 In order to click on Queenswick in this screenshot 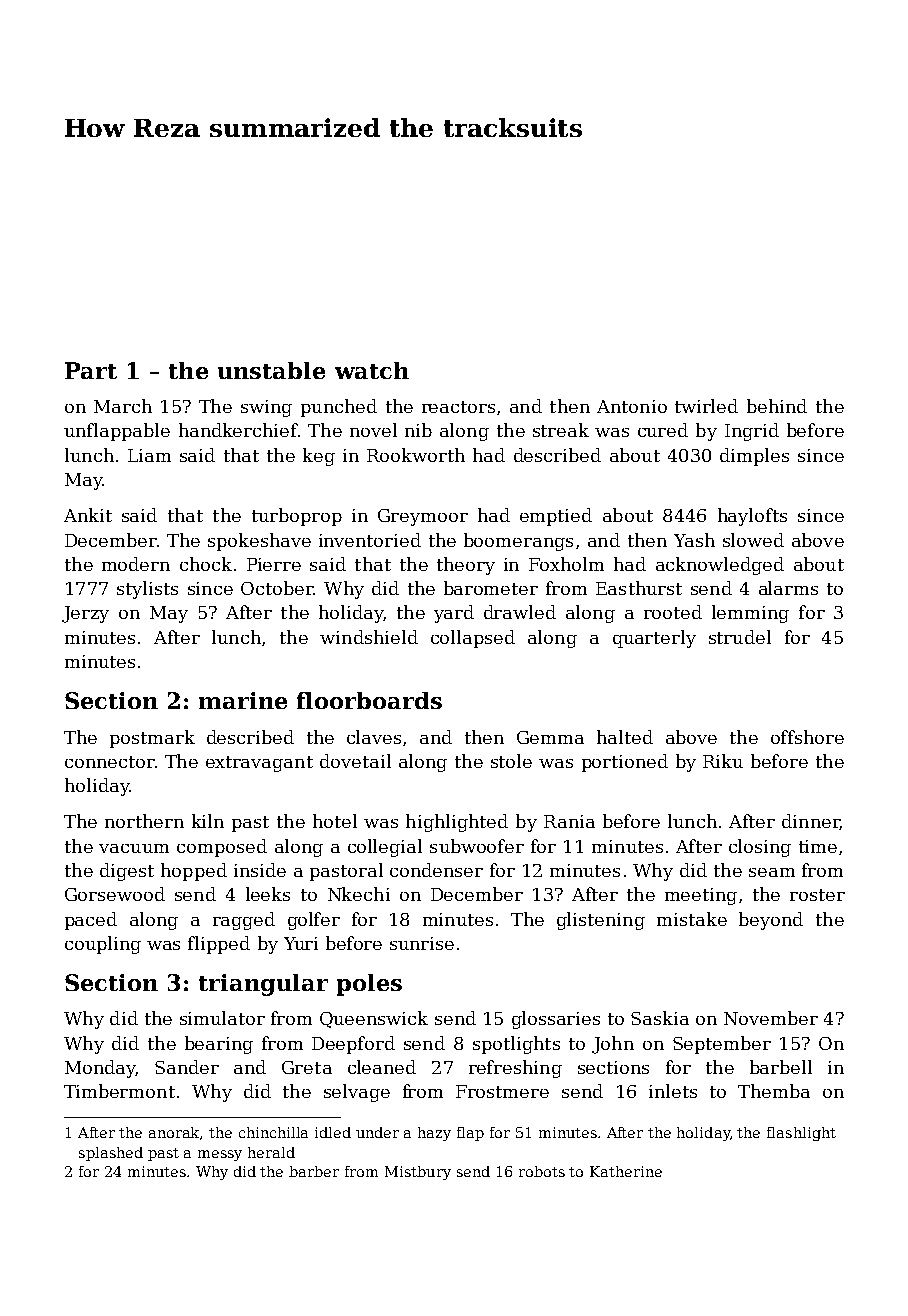, I will do `click(374, 1019)`.
